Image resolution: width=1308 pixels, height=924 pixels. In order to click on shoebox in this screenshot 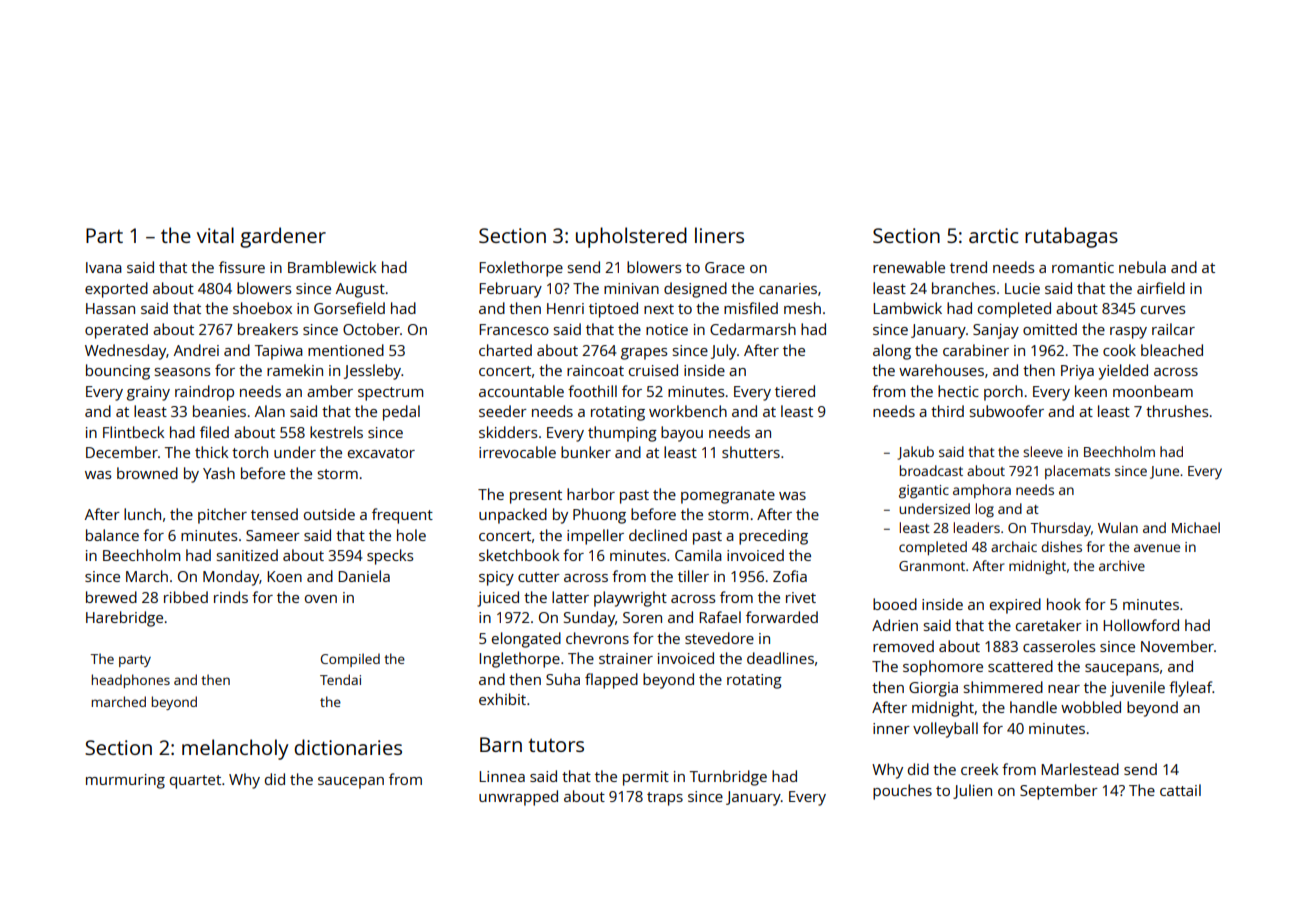, I will do `click(262, 308)`.
